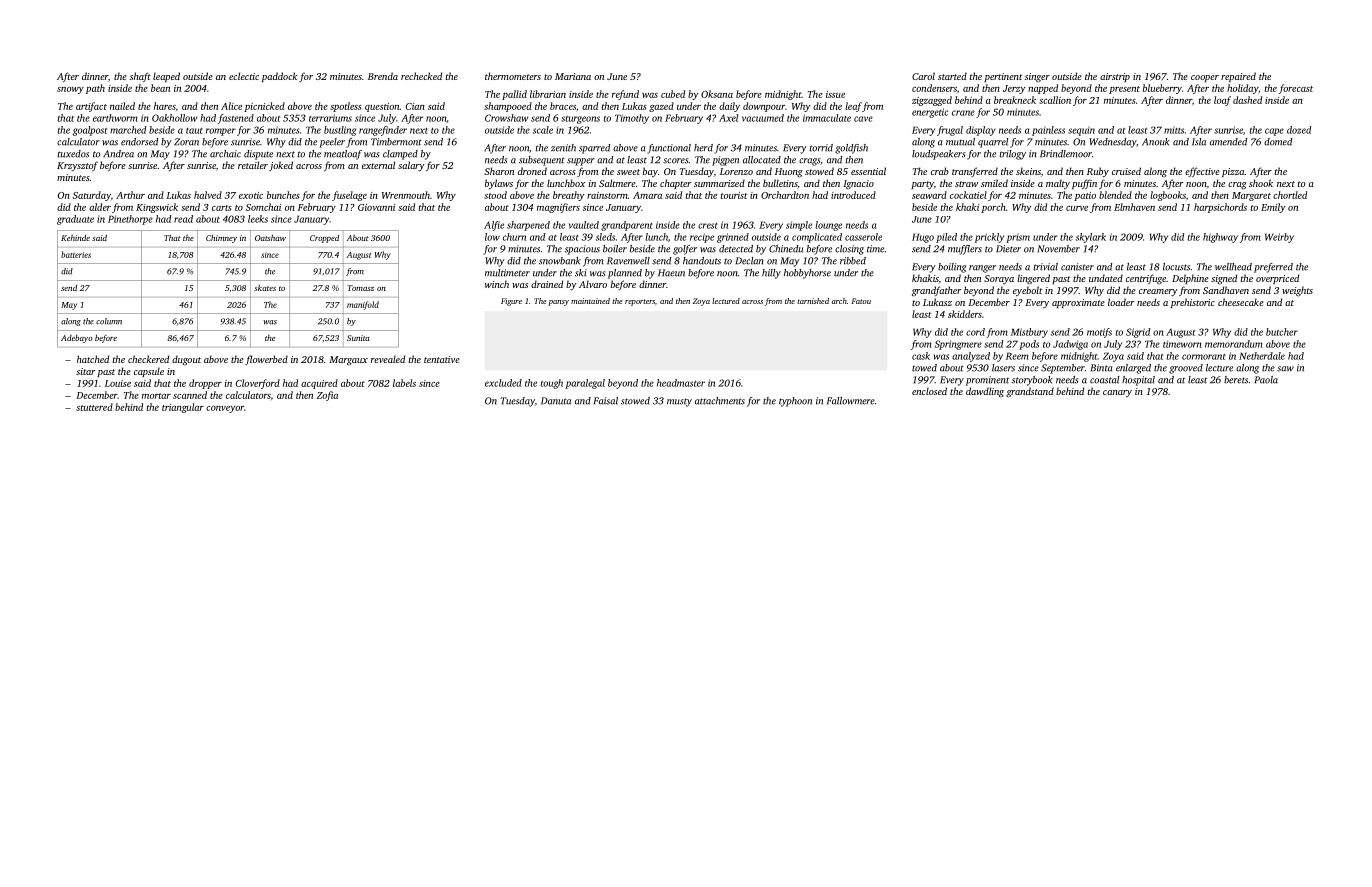 The height and width of the screenshot is (887, 1372). What do you see at coordinates (923, 76) in the screenshot?
I see `Carol` at bounding box center [923, 76].
